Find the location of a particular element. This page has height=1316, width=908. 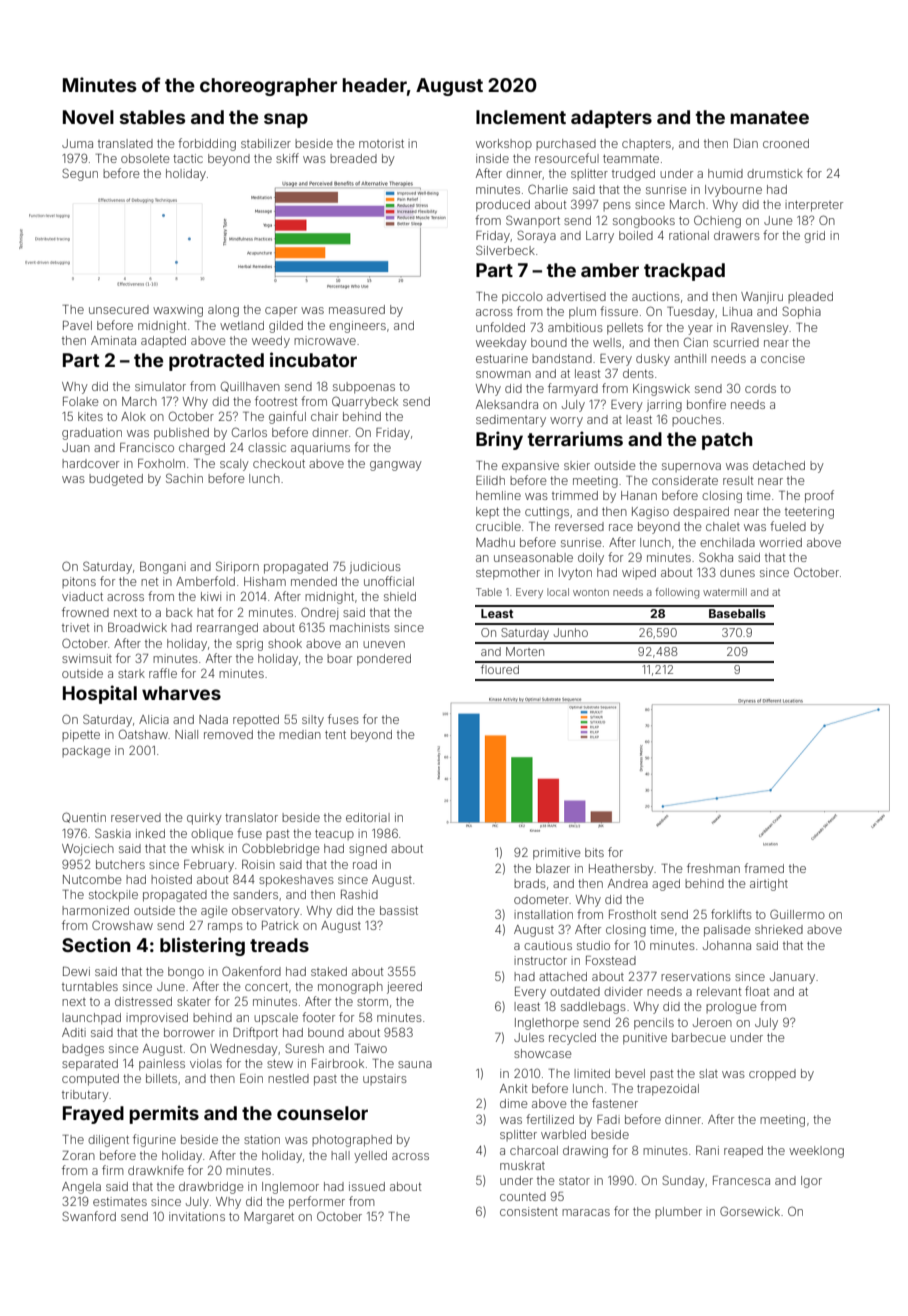

pondered is located at coordinates (384, 660).
